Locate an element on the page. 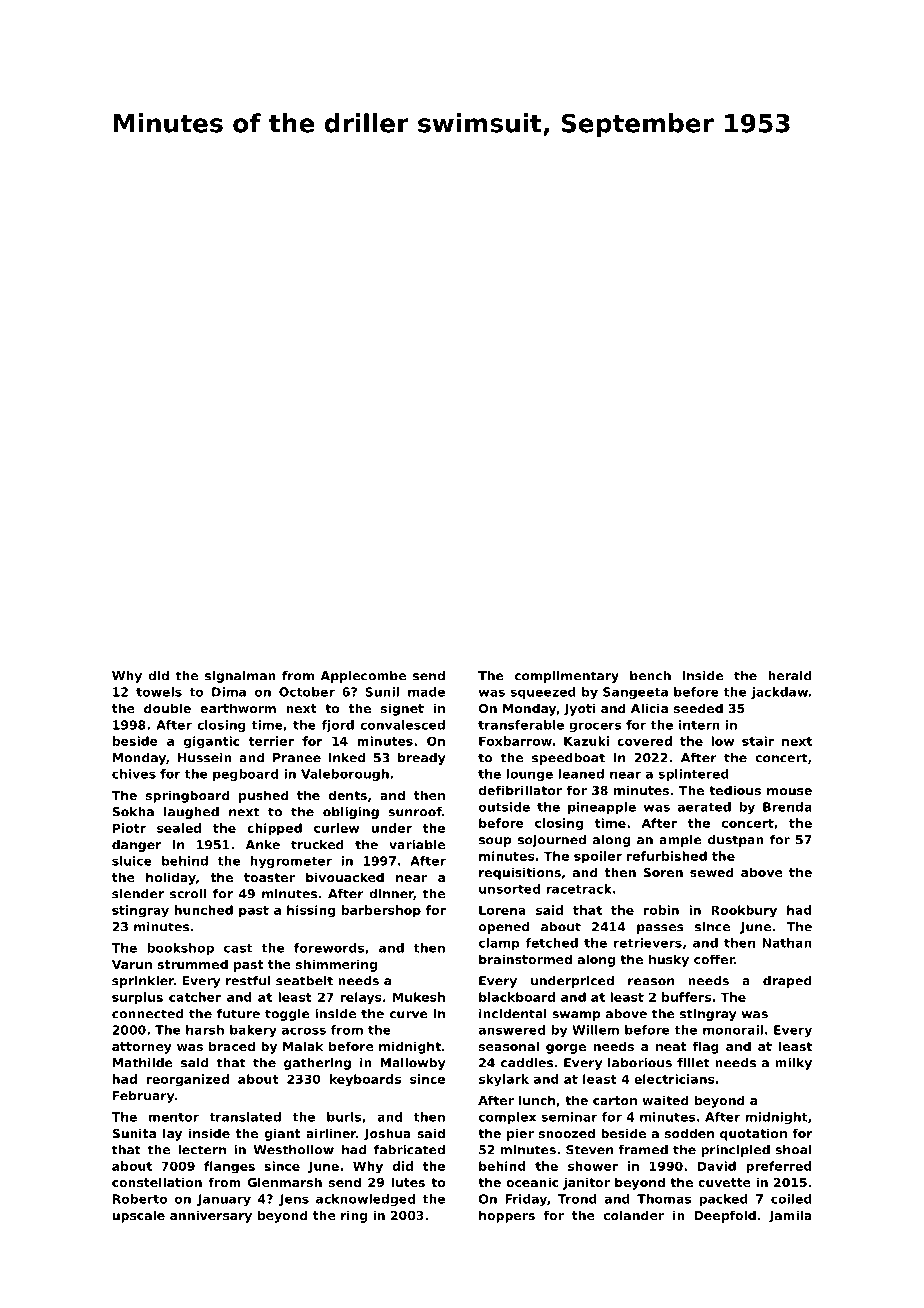 The image size is (924, 1308). Soren is located at coordinates (663, 872).
